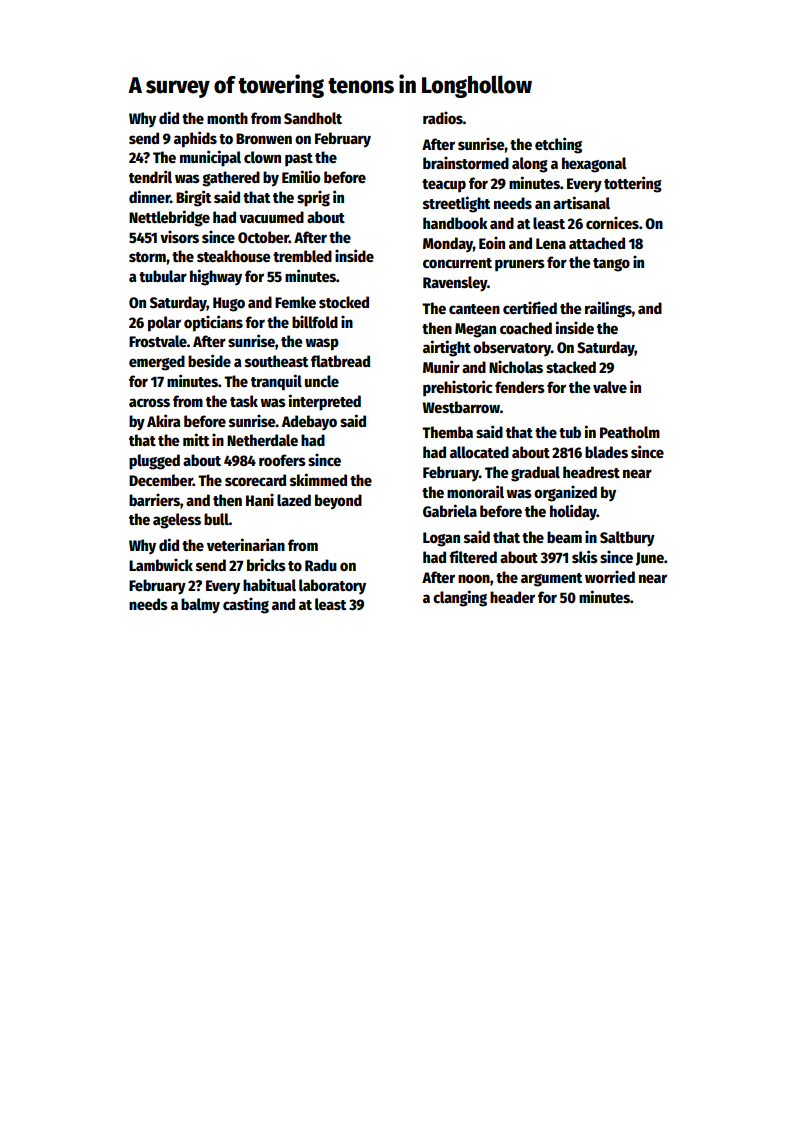  I want to click on wasp, so click(322, 344).
